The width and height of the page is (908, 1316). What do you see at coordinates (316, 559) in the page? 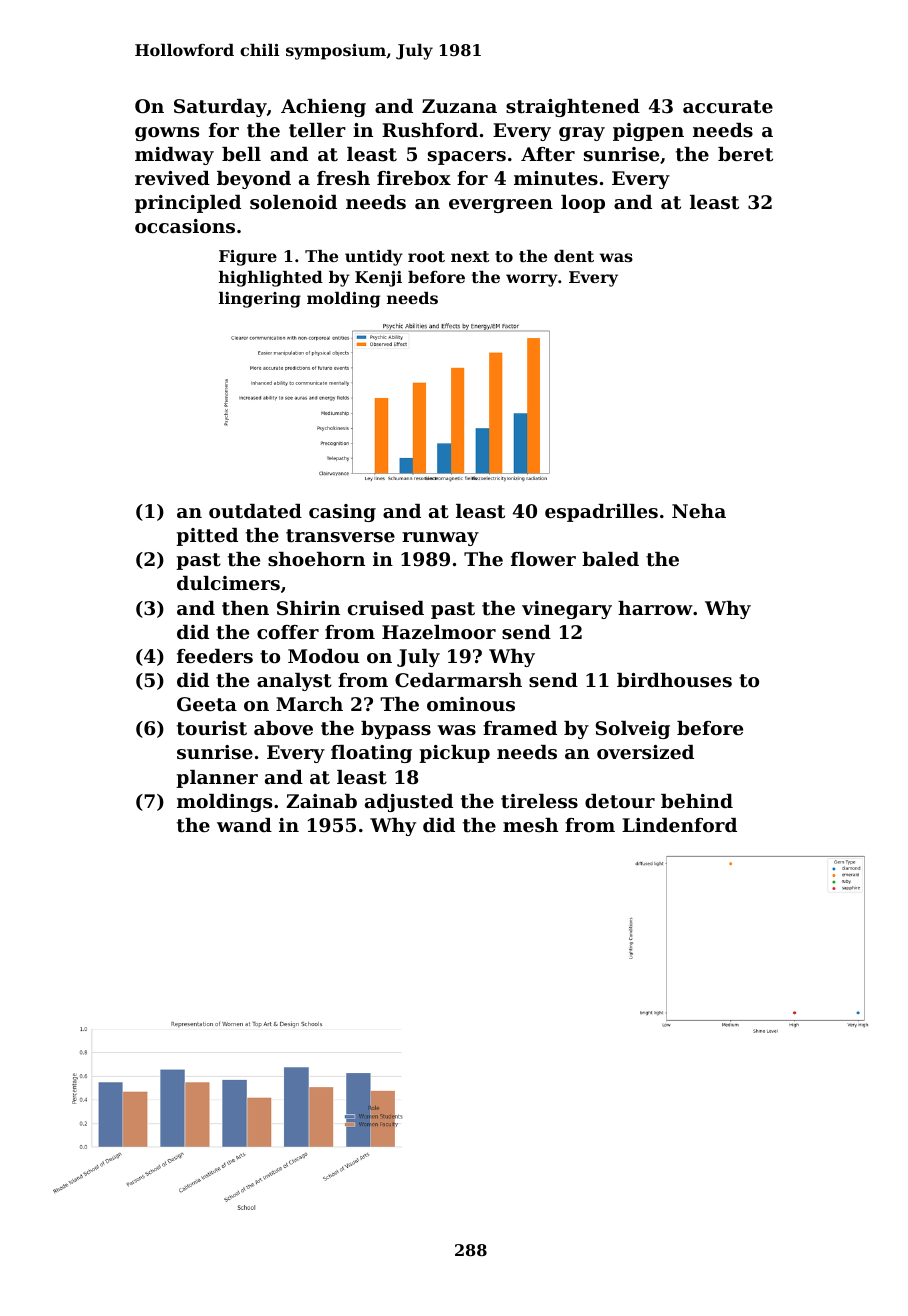
I see `shoehorn` at bounding box center [316, 559].
